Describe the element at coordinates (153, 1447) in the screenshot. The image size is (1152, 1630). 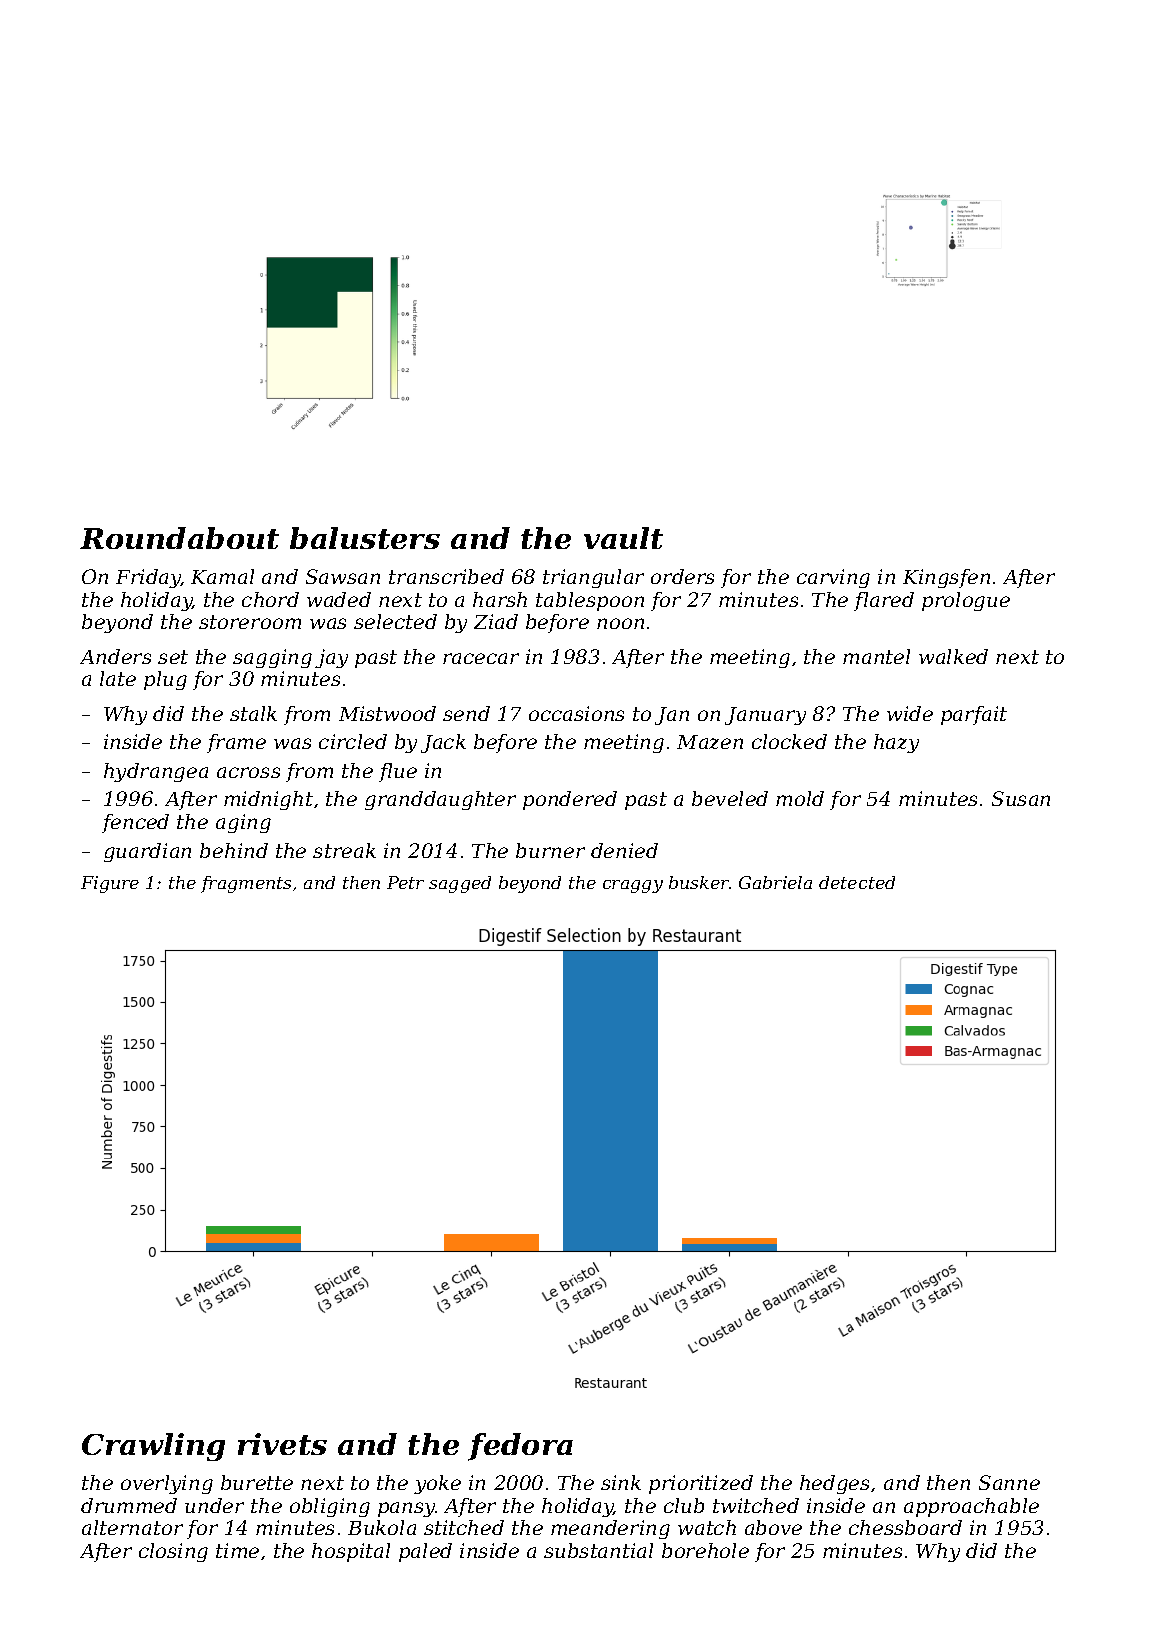
I see `Crawling` at that location.
